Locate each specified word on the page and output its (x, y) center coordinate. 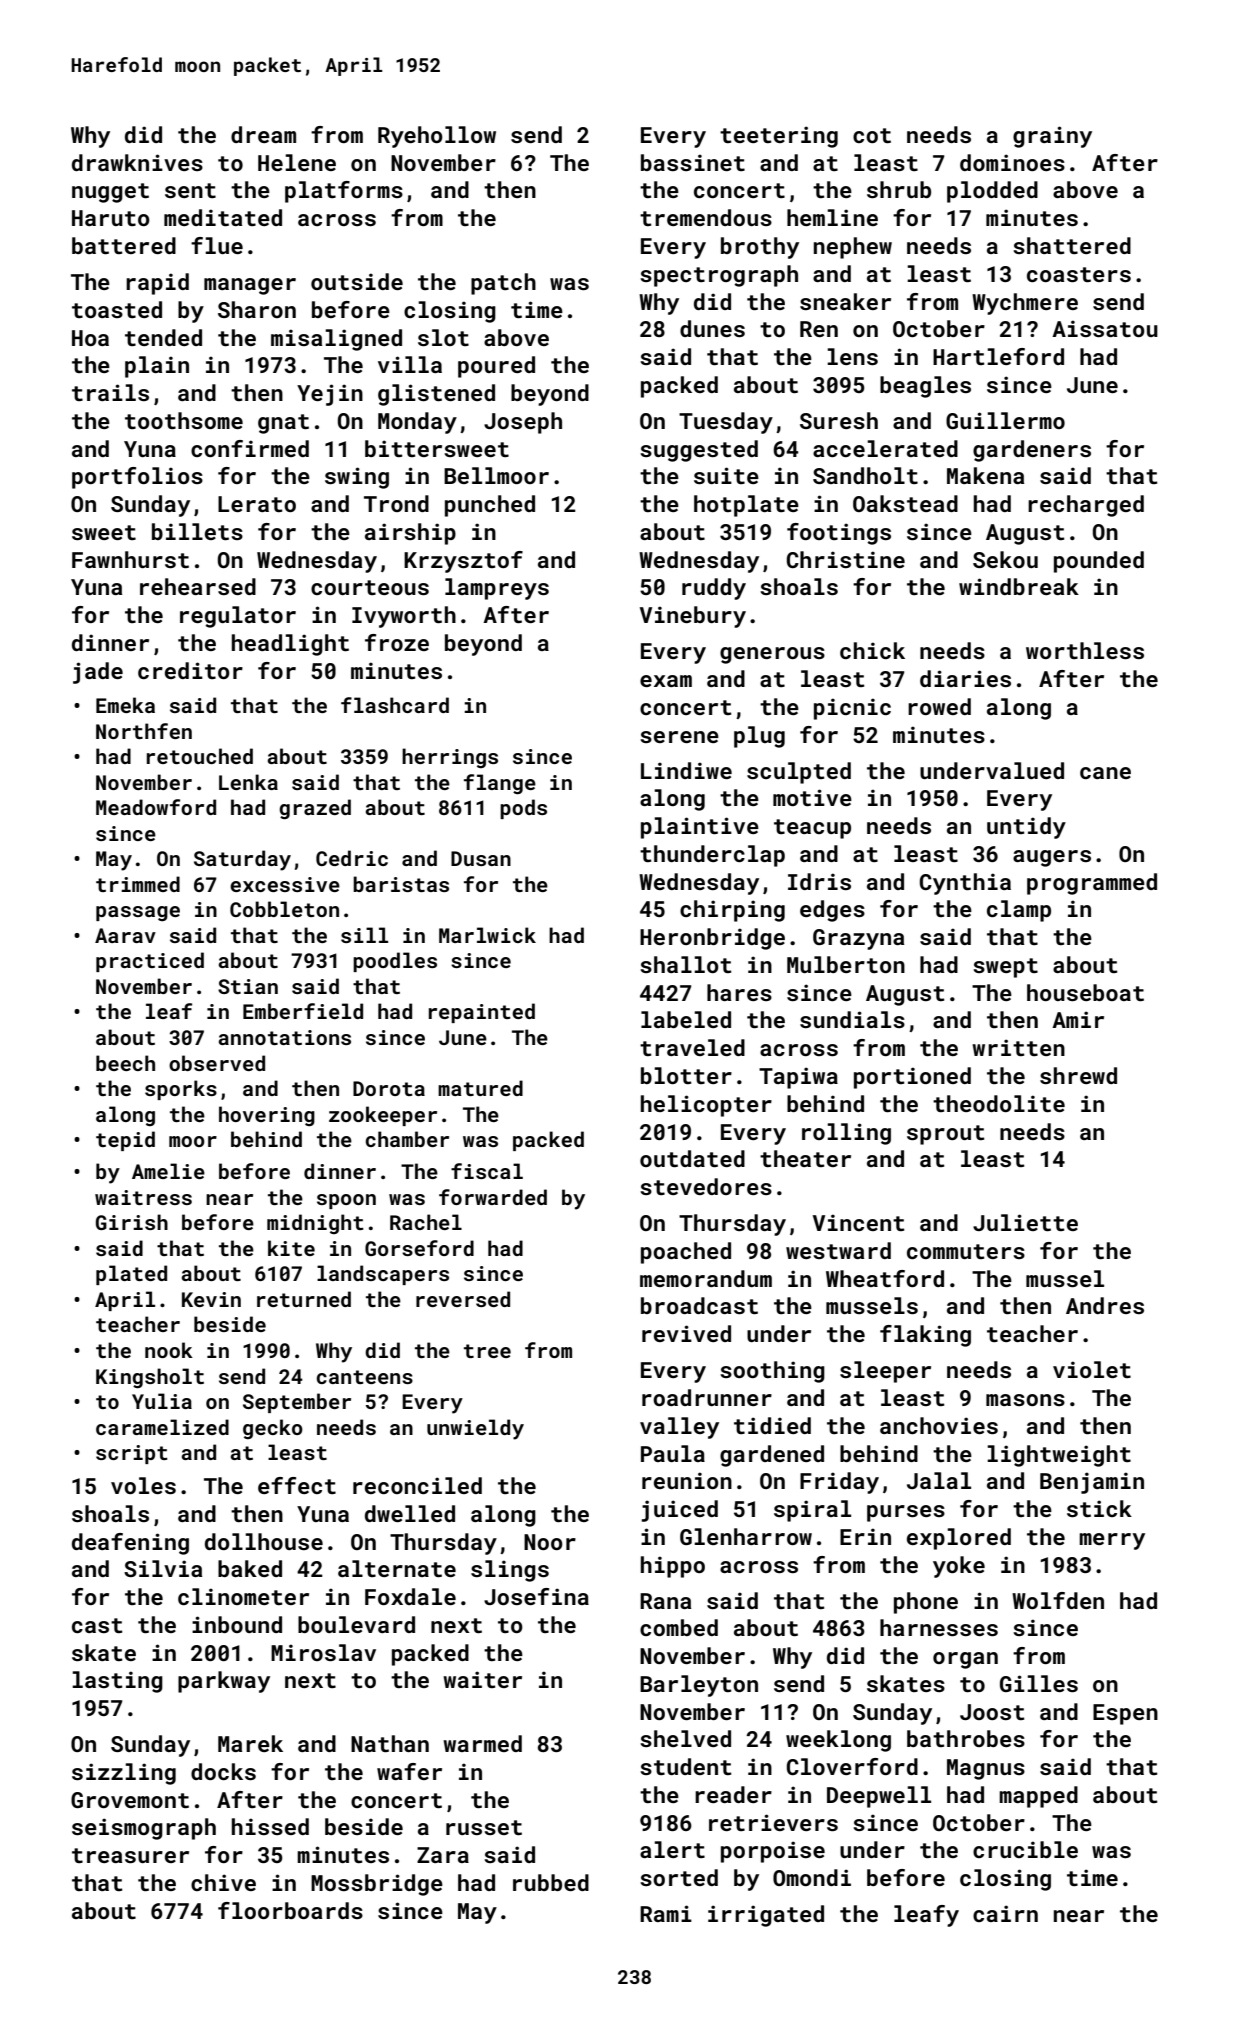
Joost (992, 1712)
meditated (223, 217)
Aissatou (1105, 328)
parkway (224, 1682)
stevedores (706, 1186)
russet (484, 1827)
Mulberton (846, 964)
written (1018, 1047)
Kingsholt (150, 1378)
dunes (712, 328)
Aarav (125, 935)
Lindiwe (686, 770)
